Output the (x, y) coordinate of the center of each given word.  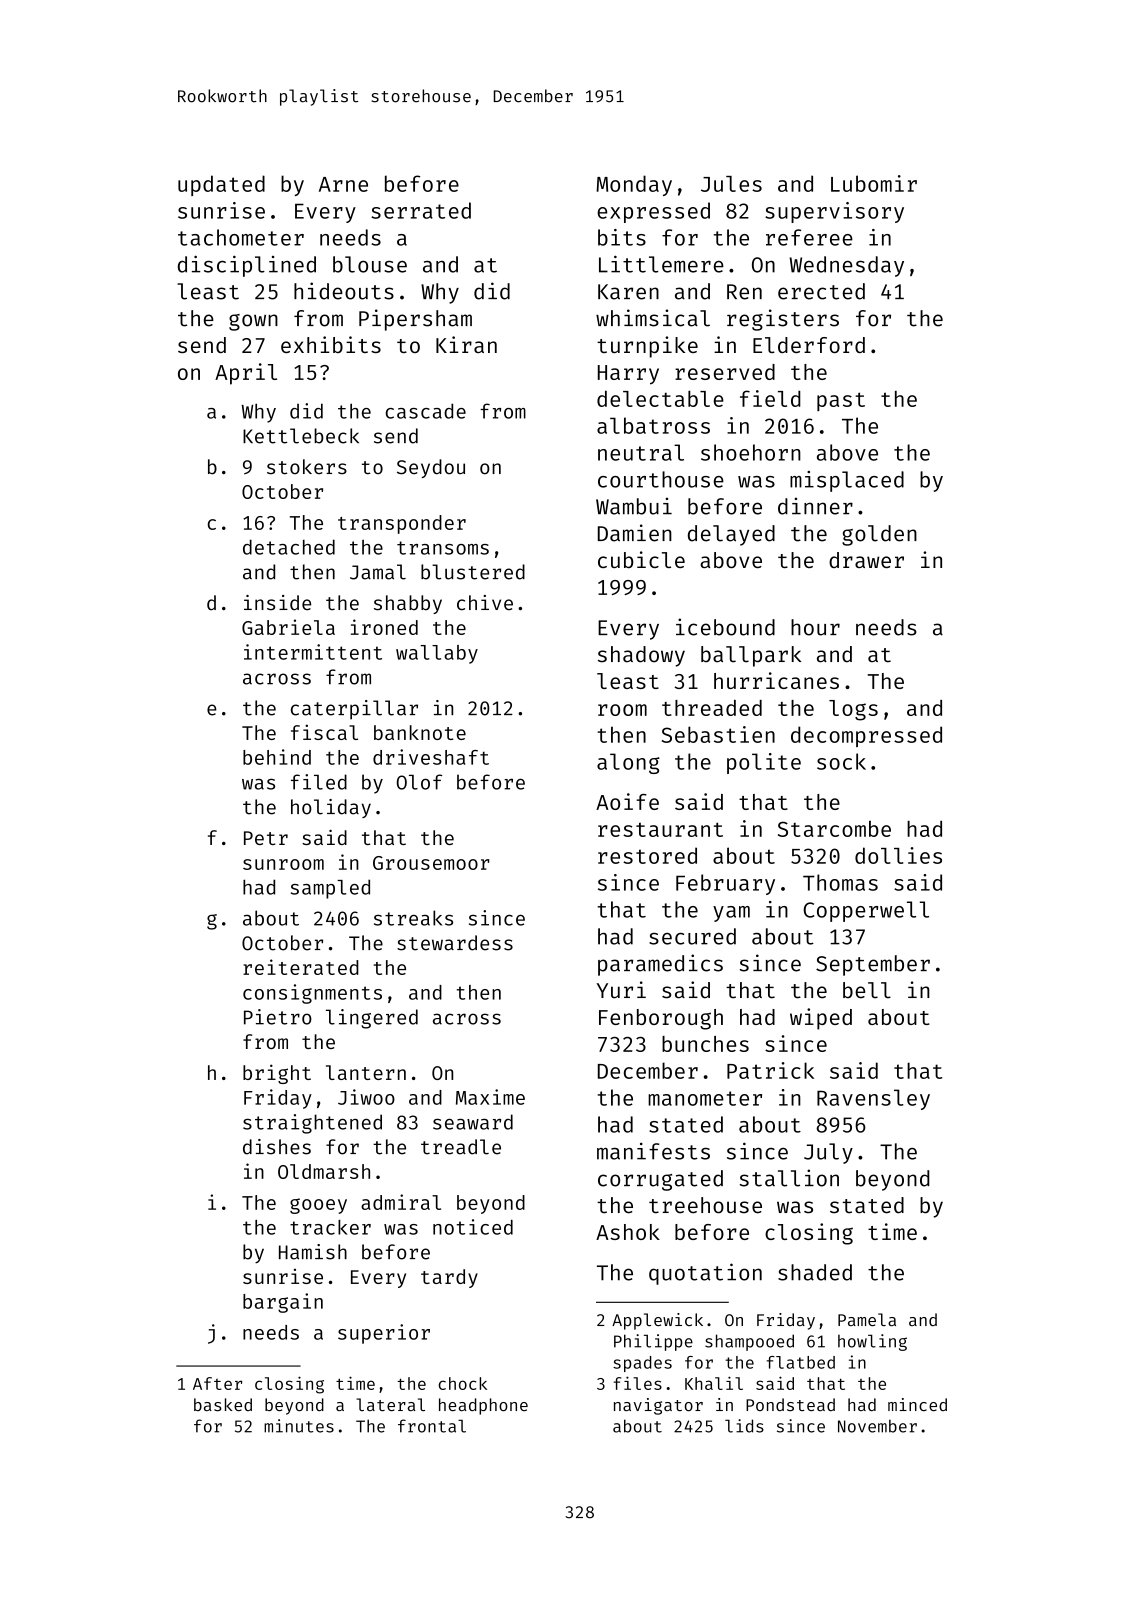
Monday (634, 185)
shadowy (641, 656)
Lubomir (874, 183)
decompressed (866, 736)
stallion (789, 1178)
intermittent (313, 652)
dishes (277, 1147)
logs (853, 710)
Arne (343, 184)
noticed (473, 1227)
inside (277, 603)
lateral (390, 1404)
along (628, 763)
